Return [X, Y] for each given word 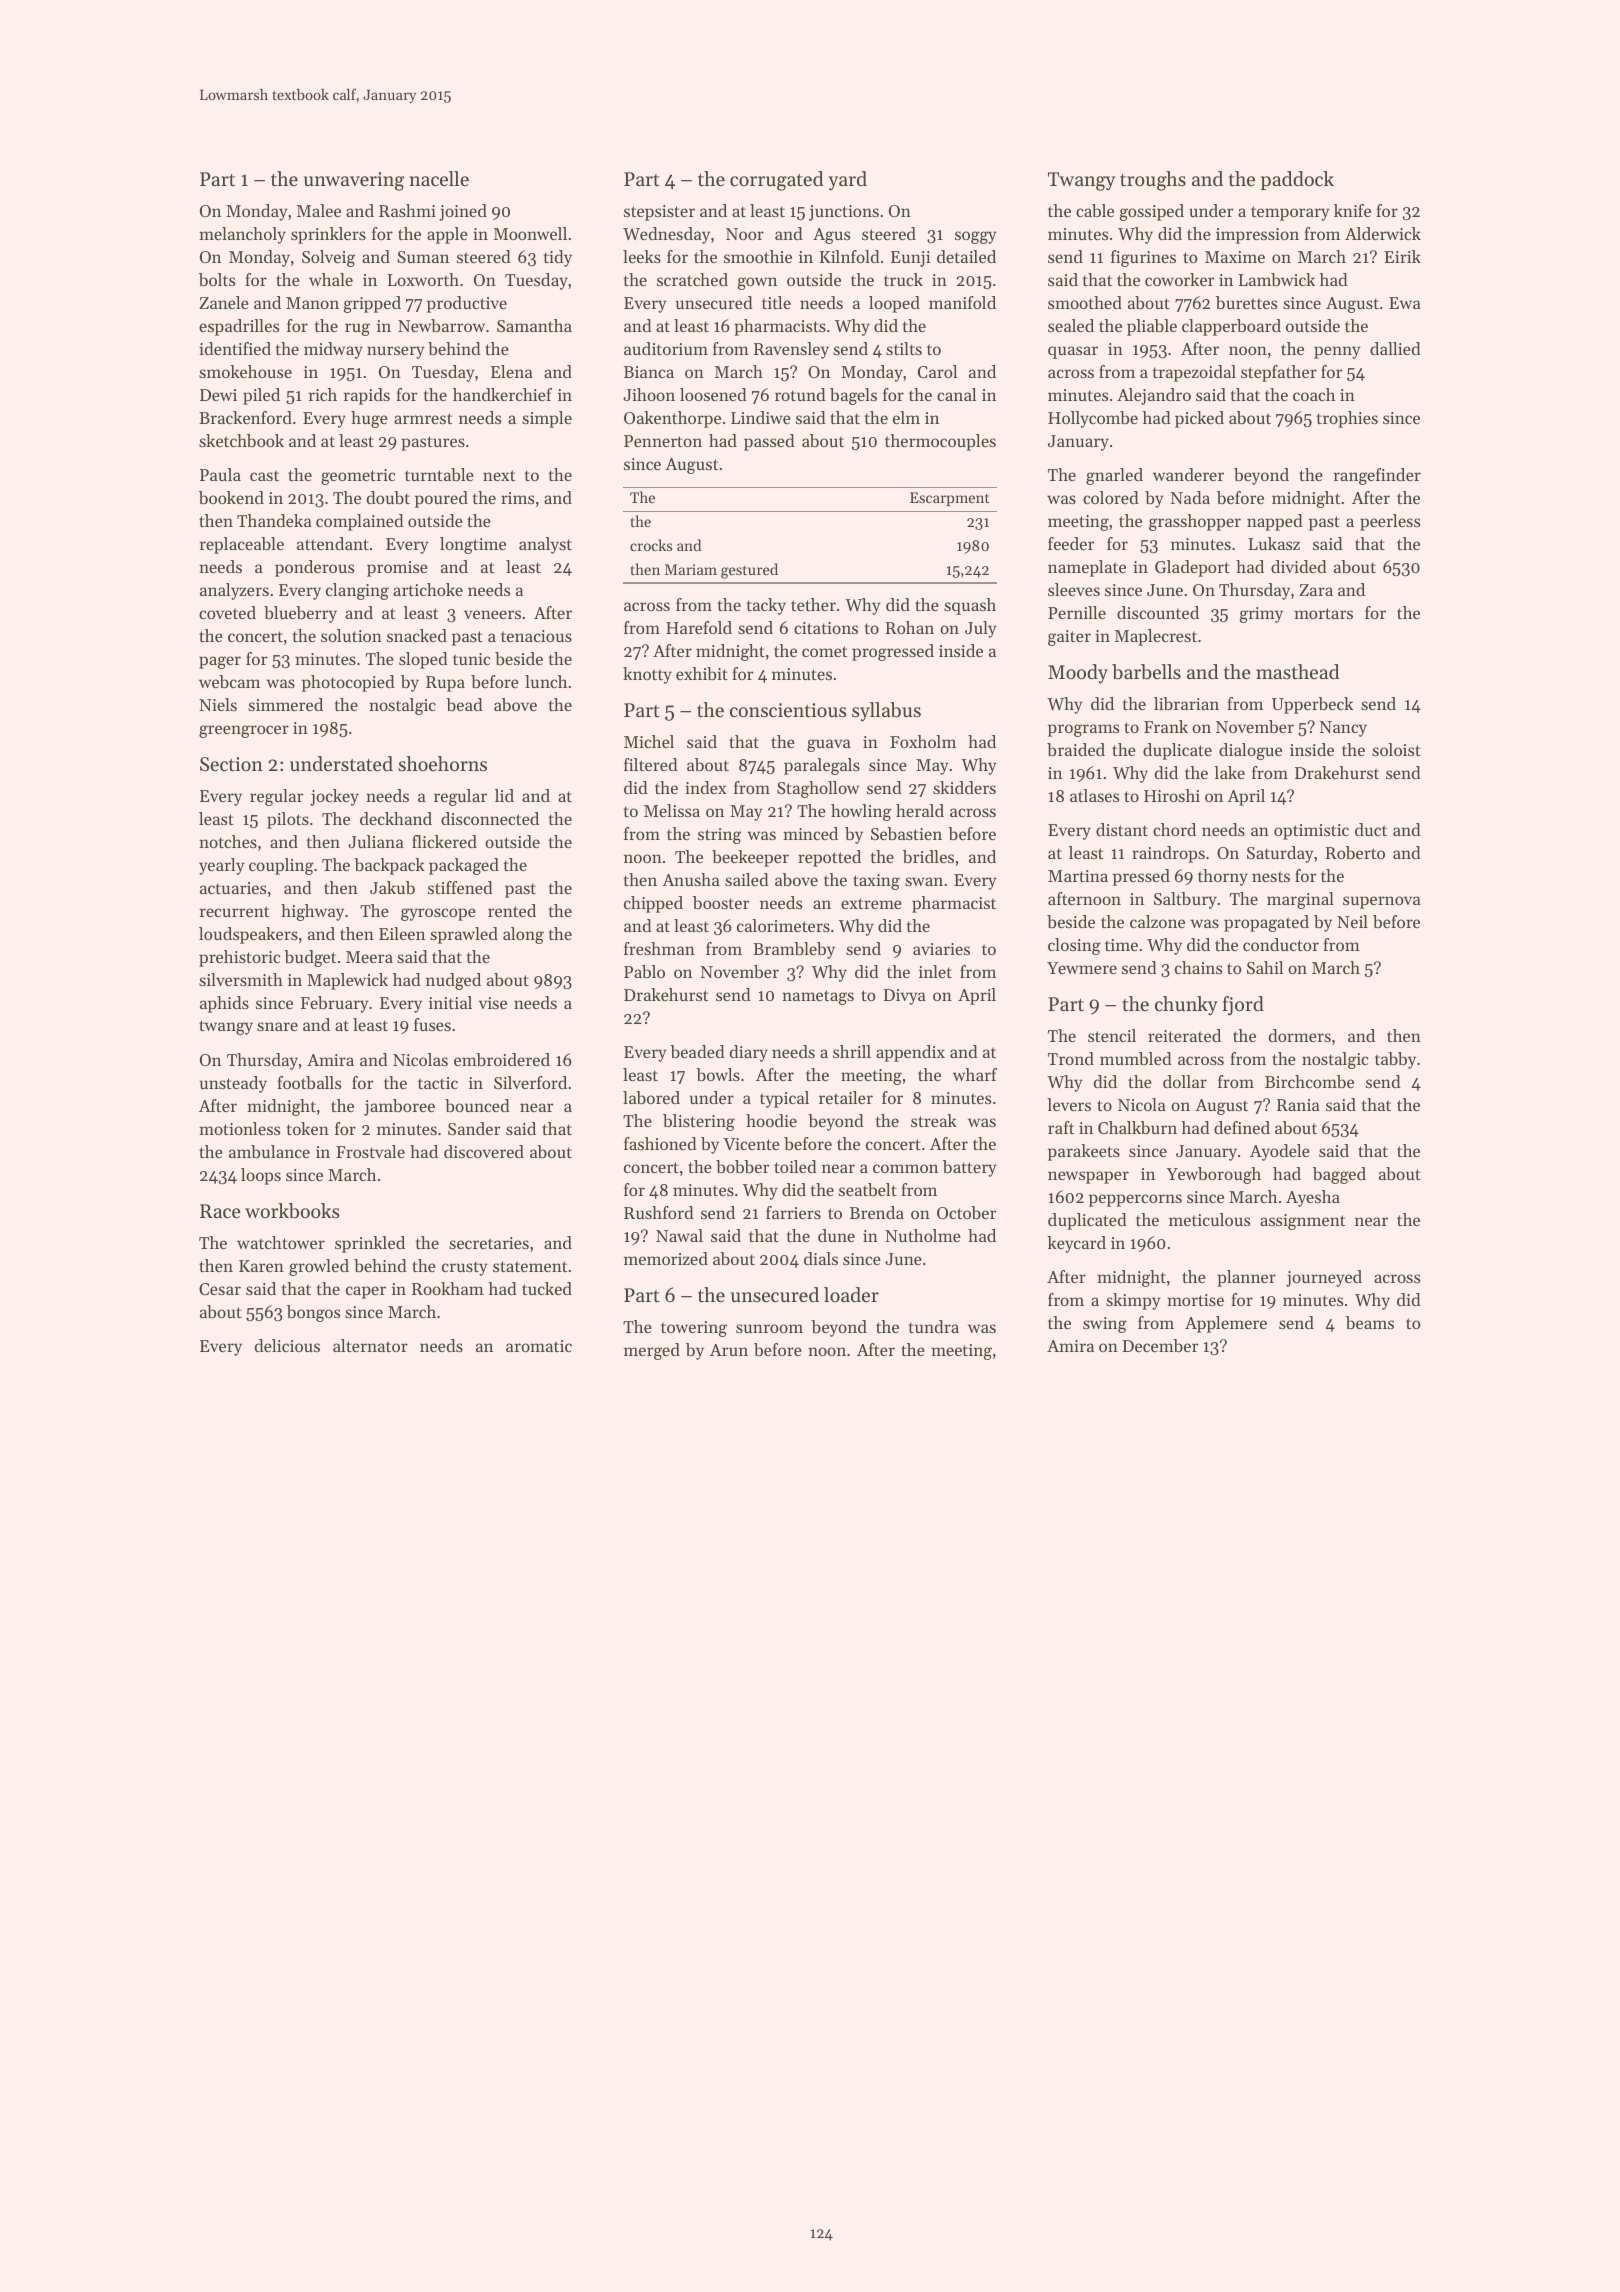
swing [1105, 1325]
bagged [1339, 1175]
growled [319, 1267]
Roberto [1355, 852]
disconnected [490, 818]
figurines [1143, 258]
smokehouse [245, 371]
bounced [477, 1105]
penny [1337, 352]
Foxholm [923, 741]
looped [894, 304]
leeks [642, 256]
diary [749, 1053]
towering [694, 1329]
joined [463, 212]
